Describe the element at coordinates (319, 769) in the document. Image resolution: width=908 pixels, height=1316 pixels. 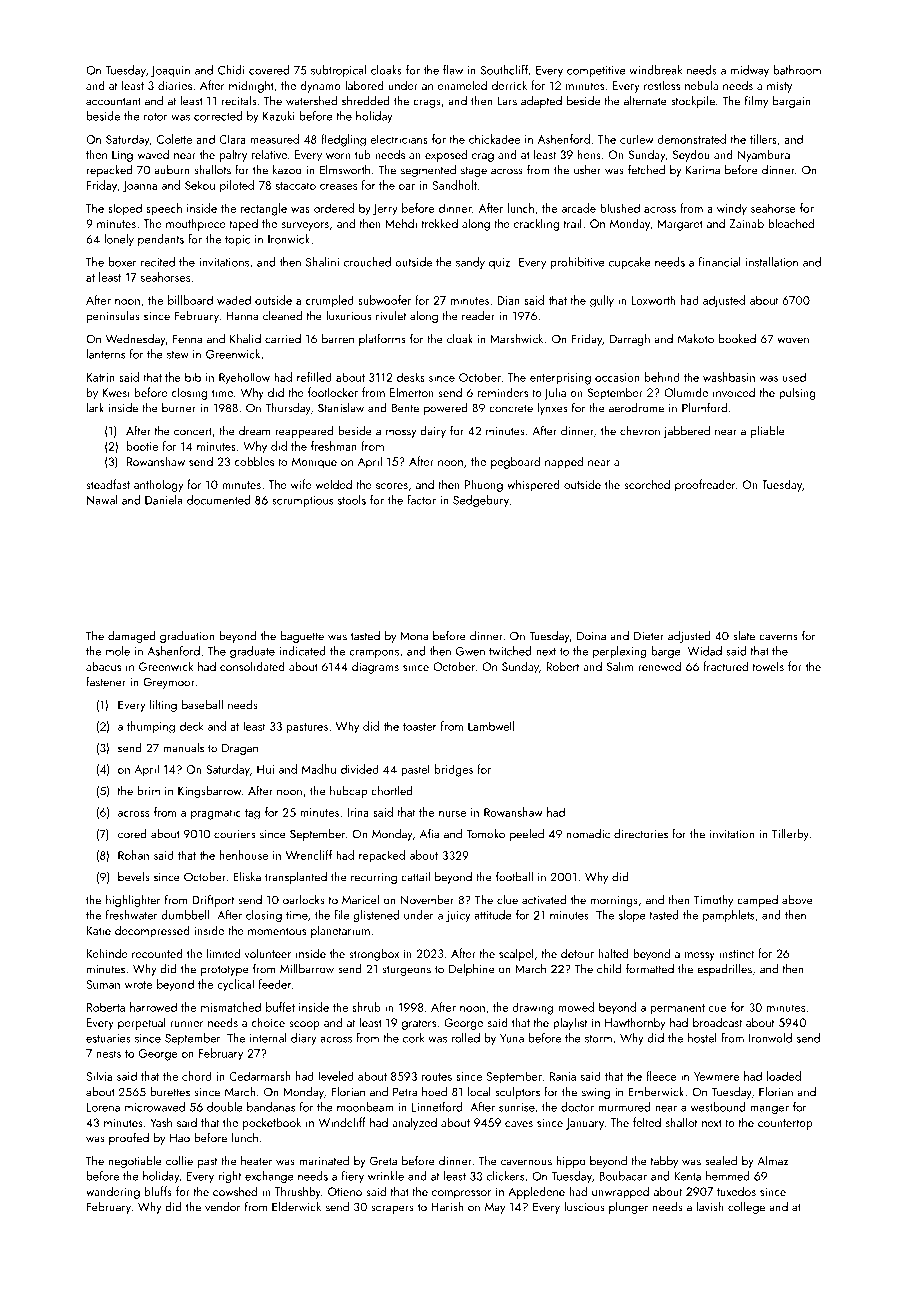
I see `Madhu` at that location.
